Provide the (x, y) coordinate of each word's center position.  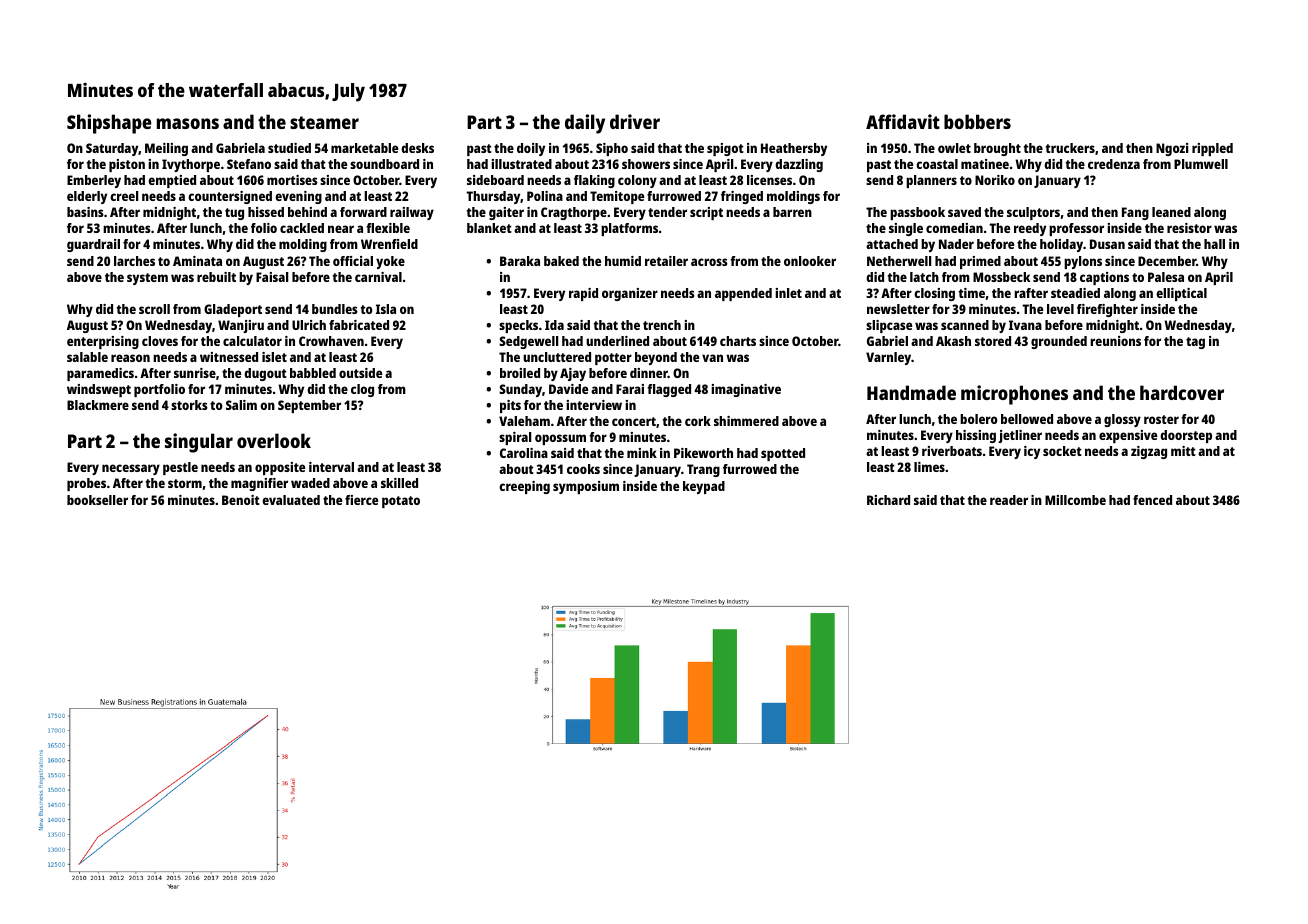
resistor (1189, 228)
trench (662, 325)
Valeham (524, 421)
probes (86, 484)
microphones (1014, 395)
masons (188, 123)
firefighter (1107, 310)
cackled (302, 228)
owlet (954, 148)
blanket (489, 228)
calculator (252, 341)
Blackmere (98, 405)
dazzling (799, 165)
